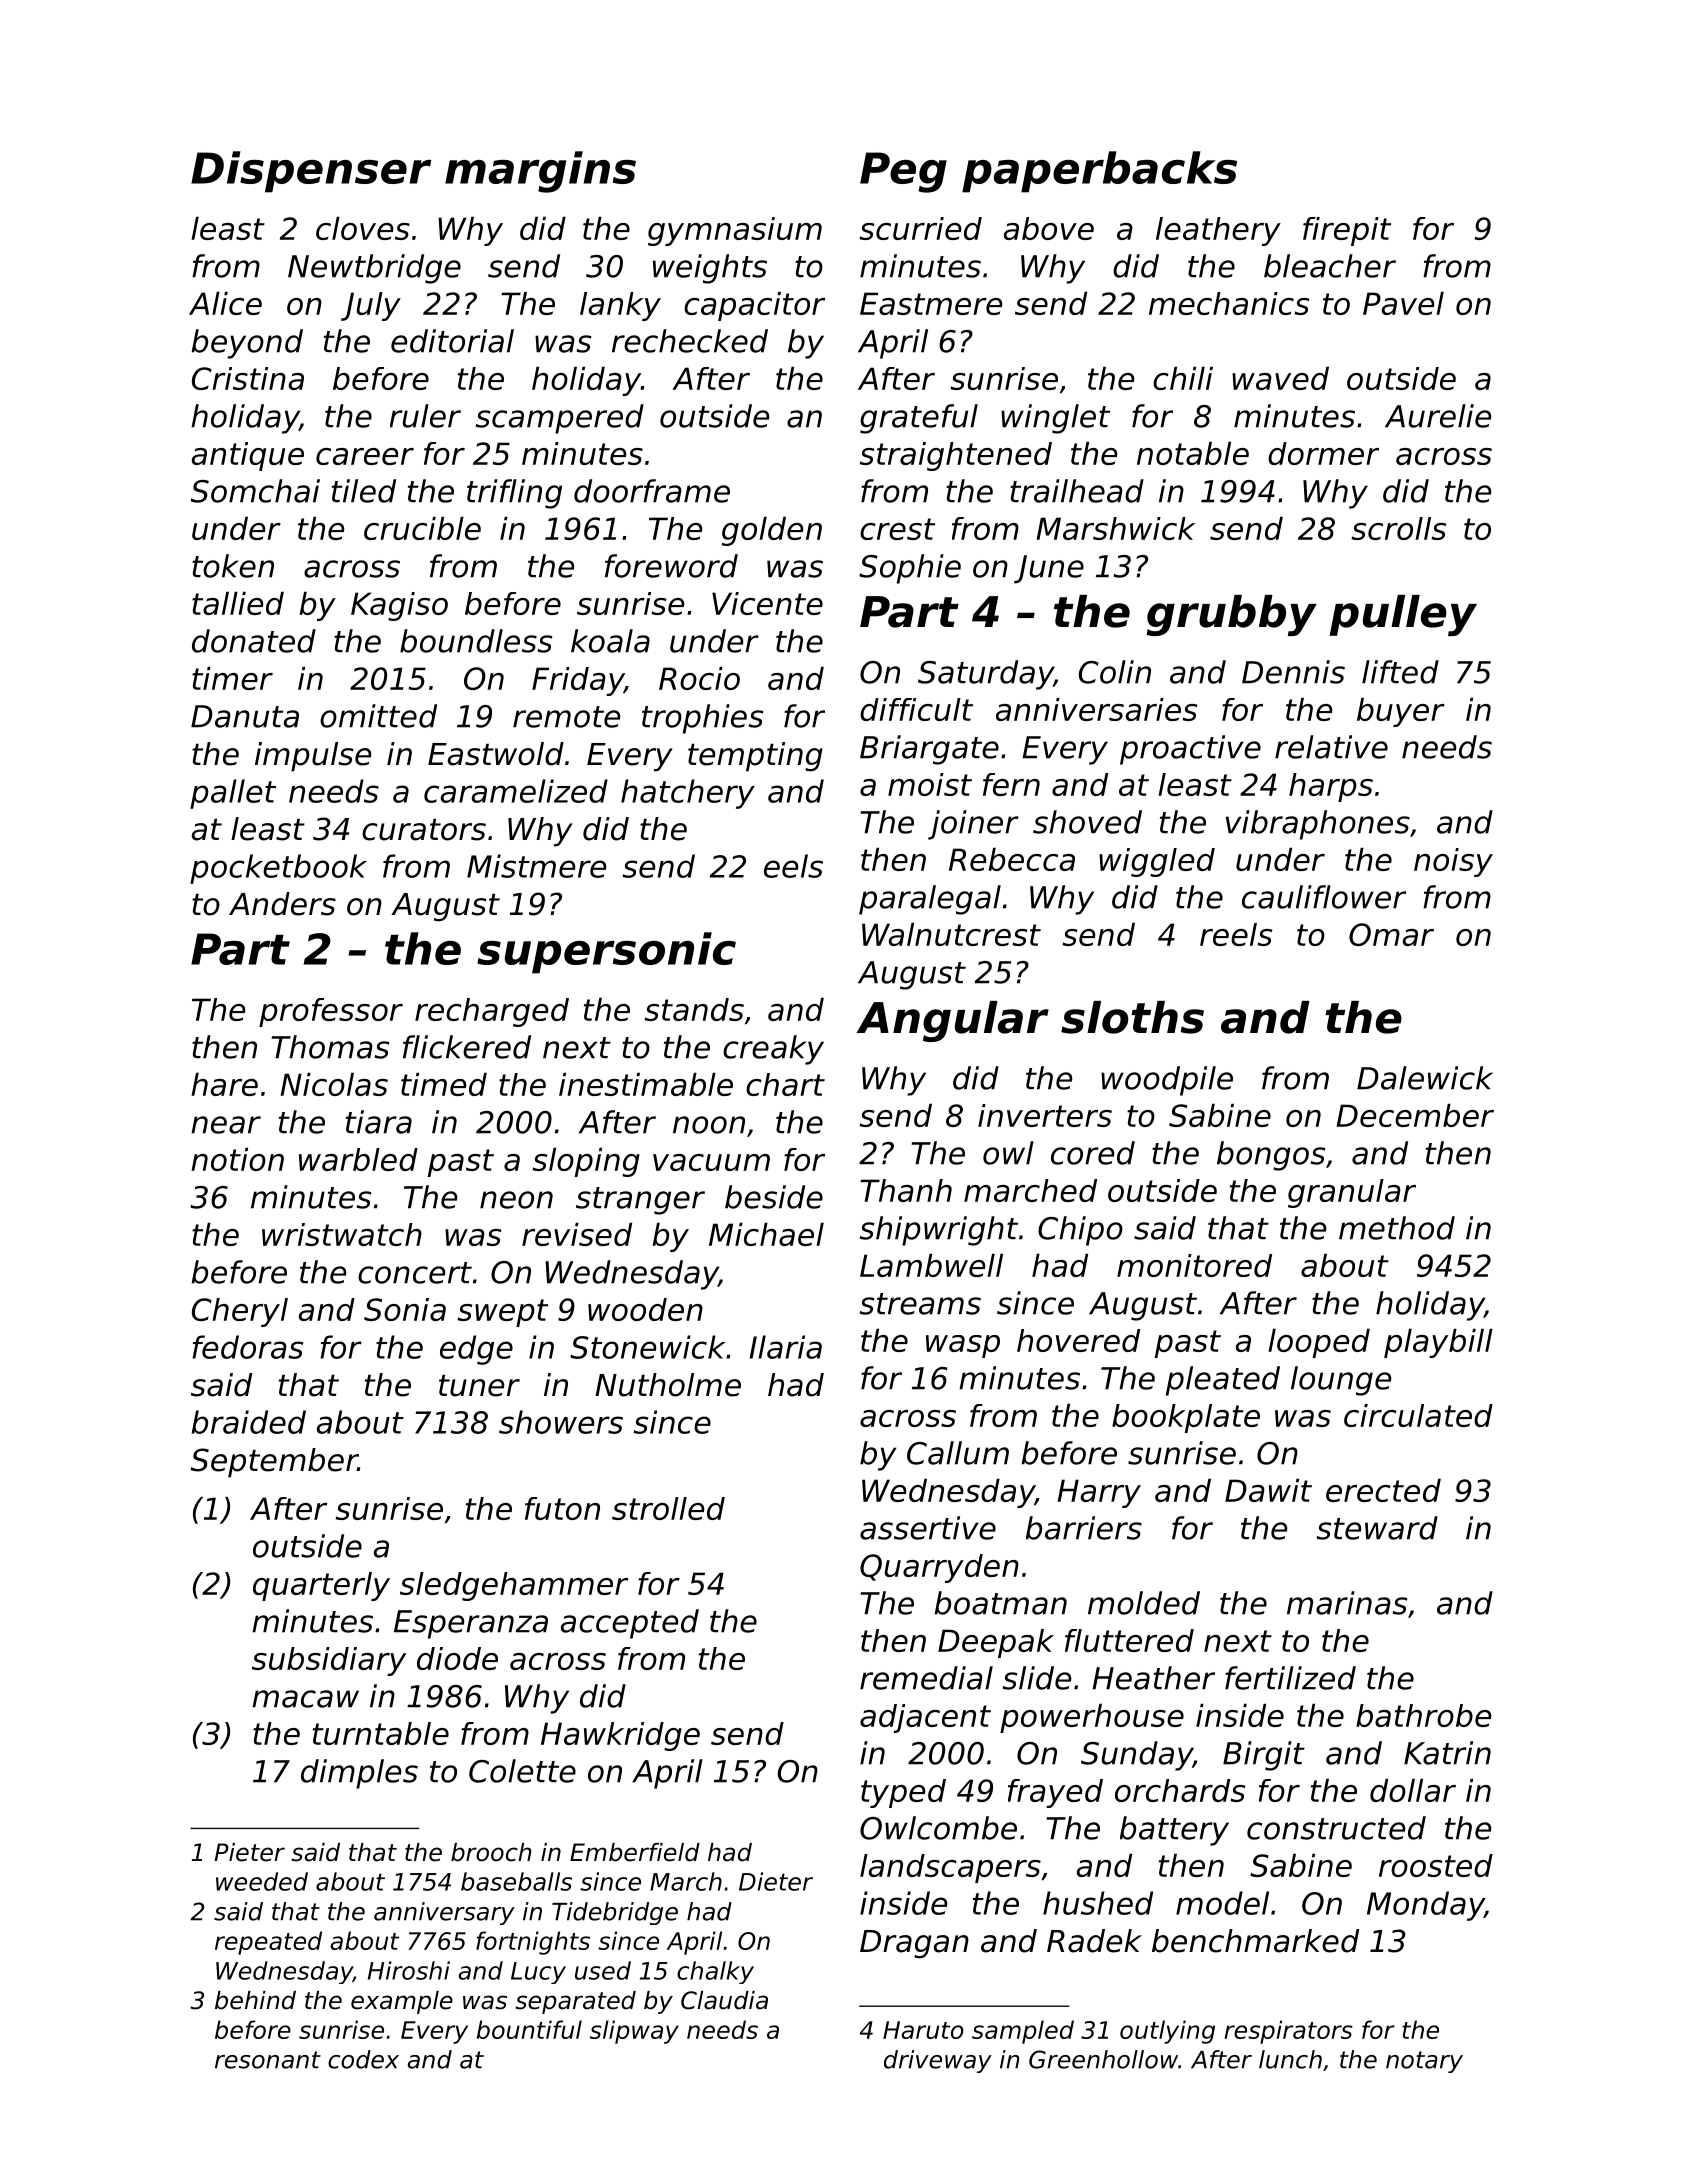 The width and height of the document is (1683, 2178). Describe the element at coordinates (399, 606) in the document. I see `Kagiso` at that location.
